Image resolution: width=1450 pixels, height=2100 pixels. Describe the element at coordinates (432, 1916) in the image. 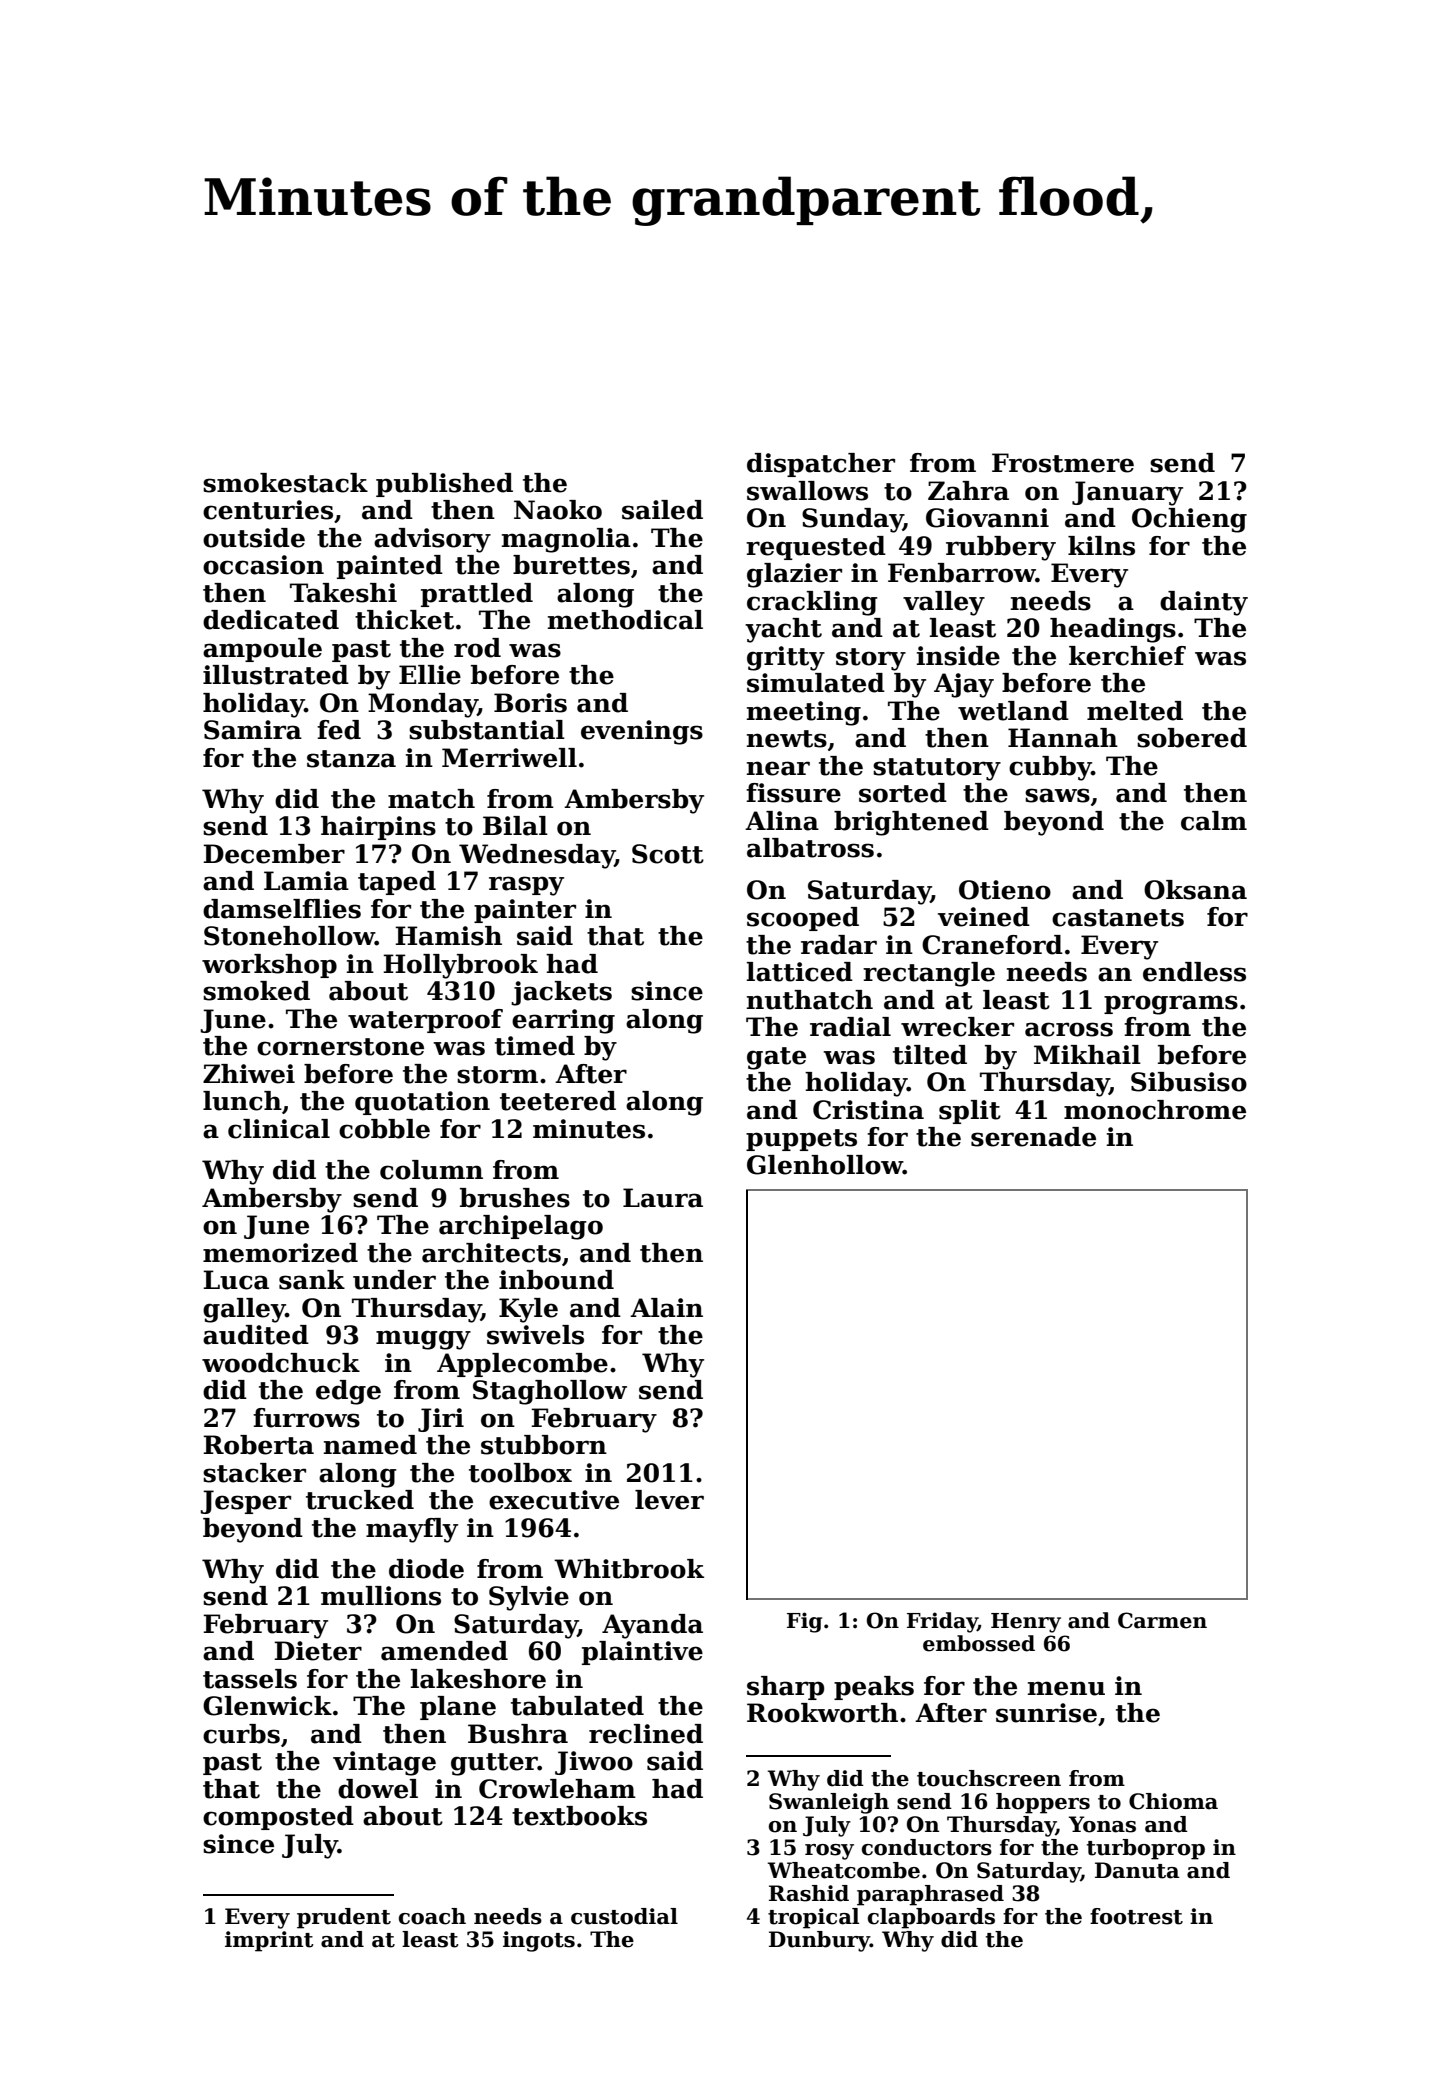

I see `coach` at that location.
